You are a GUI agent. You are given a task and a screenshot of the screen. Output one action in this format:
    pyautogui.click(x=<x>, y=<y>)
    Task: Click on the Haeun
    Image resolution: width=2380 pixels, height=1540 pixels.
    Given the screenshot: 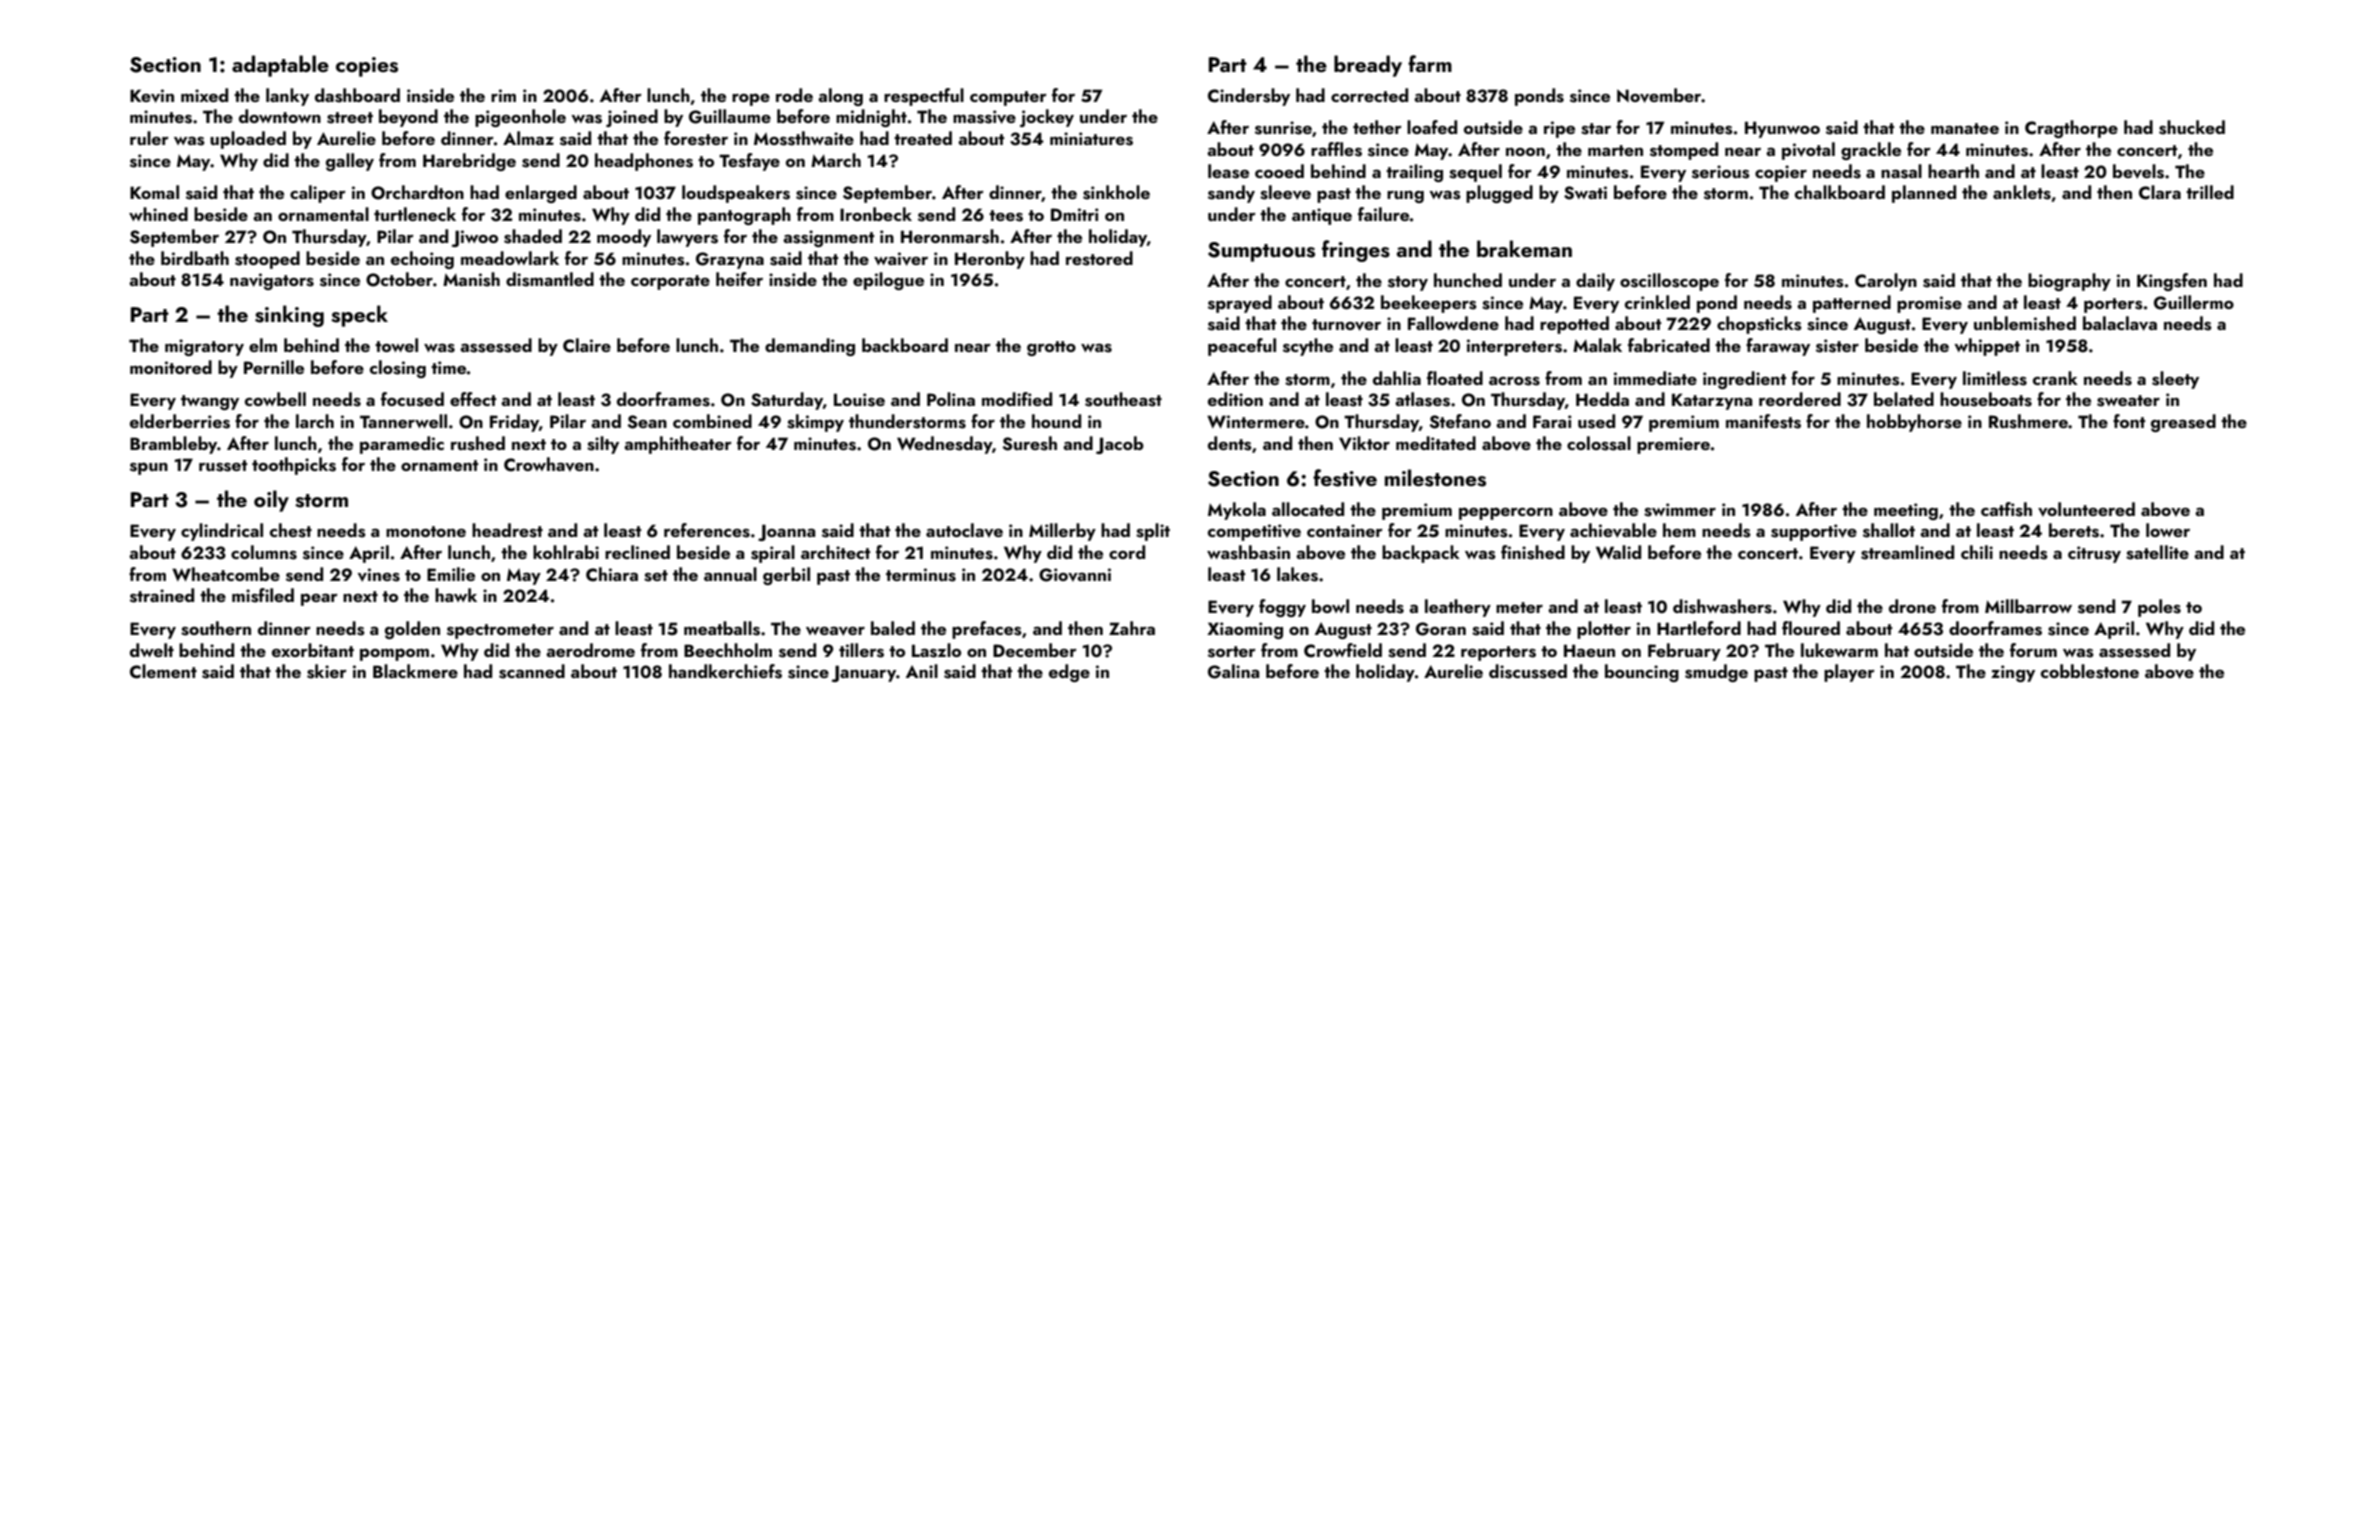 What is the action you would take?
    pyautogui.click(x=1589, y=650)
